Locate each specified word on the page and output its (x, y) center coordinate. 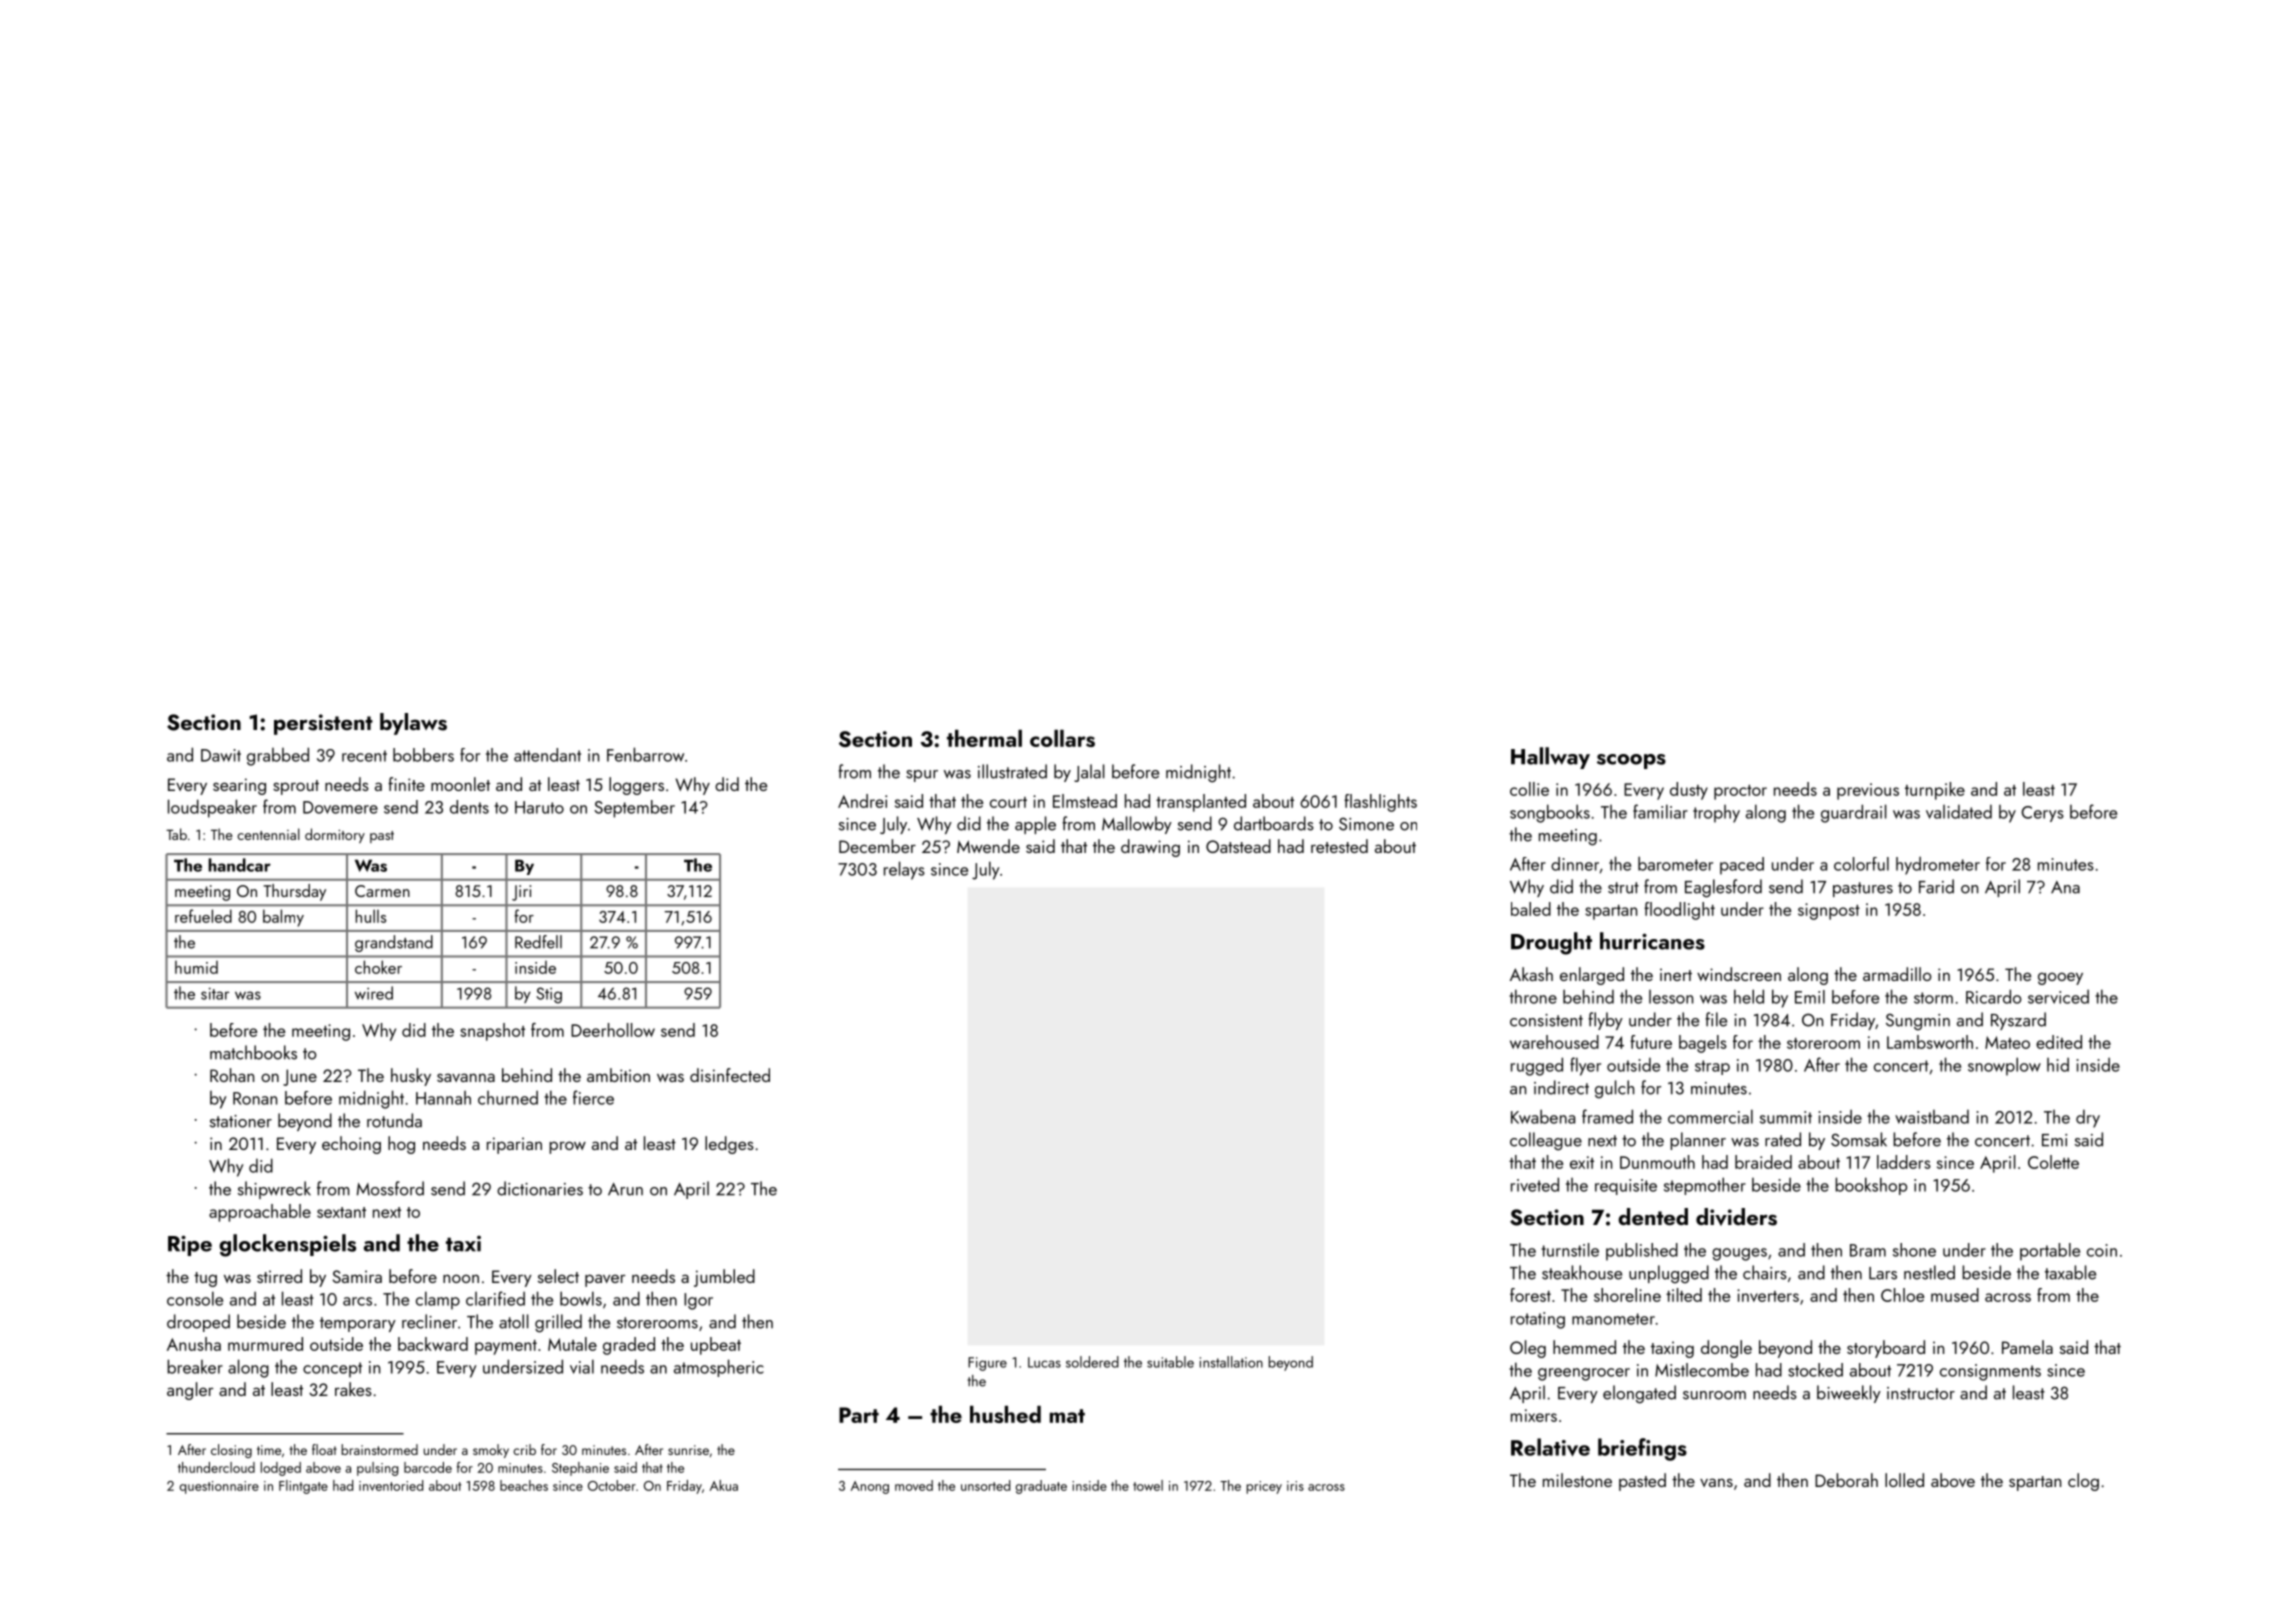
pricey (1264, 1487)
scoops (1631, 761)
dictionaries (540, 1188)
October (612, 1485)
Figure (987, 1364)
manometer (1613, 1319)
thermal (984, 738)
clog (2083, 1482)
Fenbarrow (645, 754)
